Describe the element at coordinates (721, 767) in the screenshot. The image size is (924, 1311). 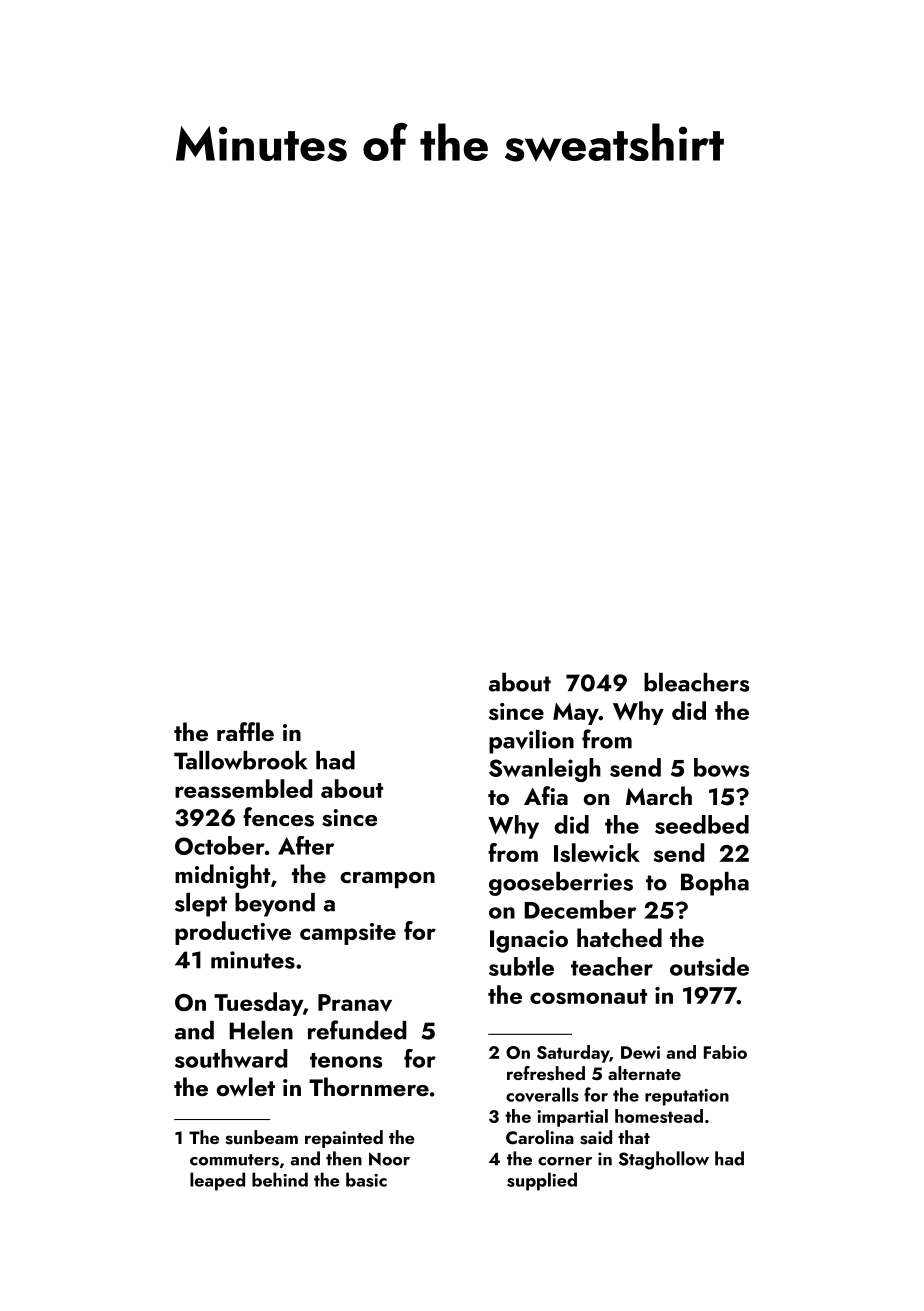
I see `bows` at that location.
